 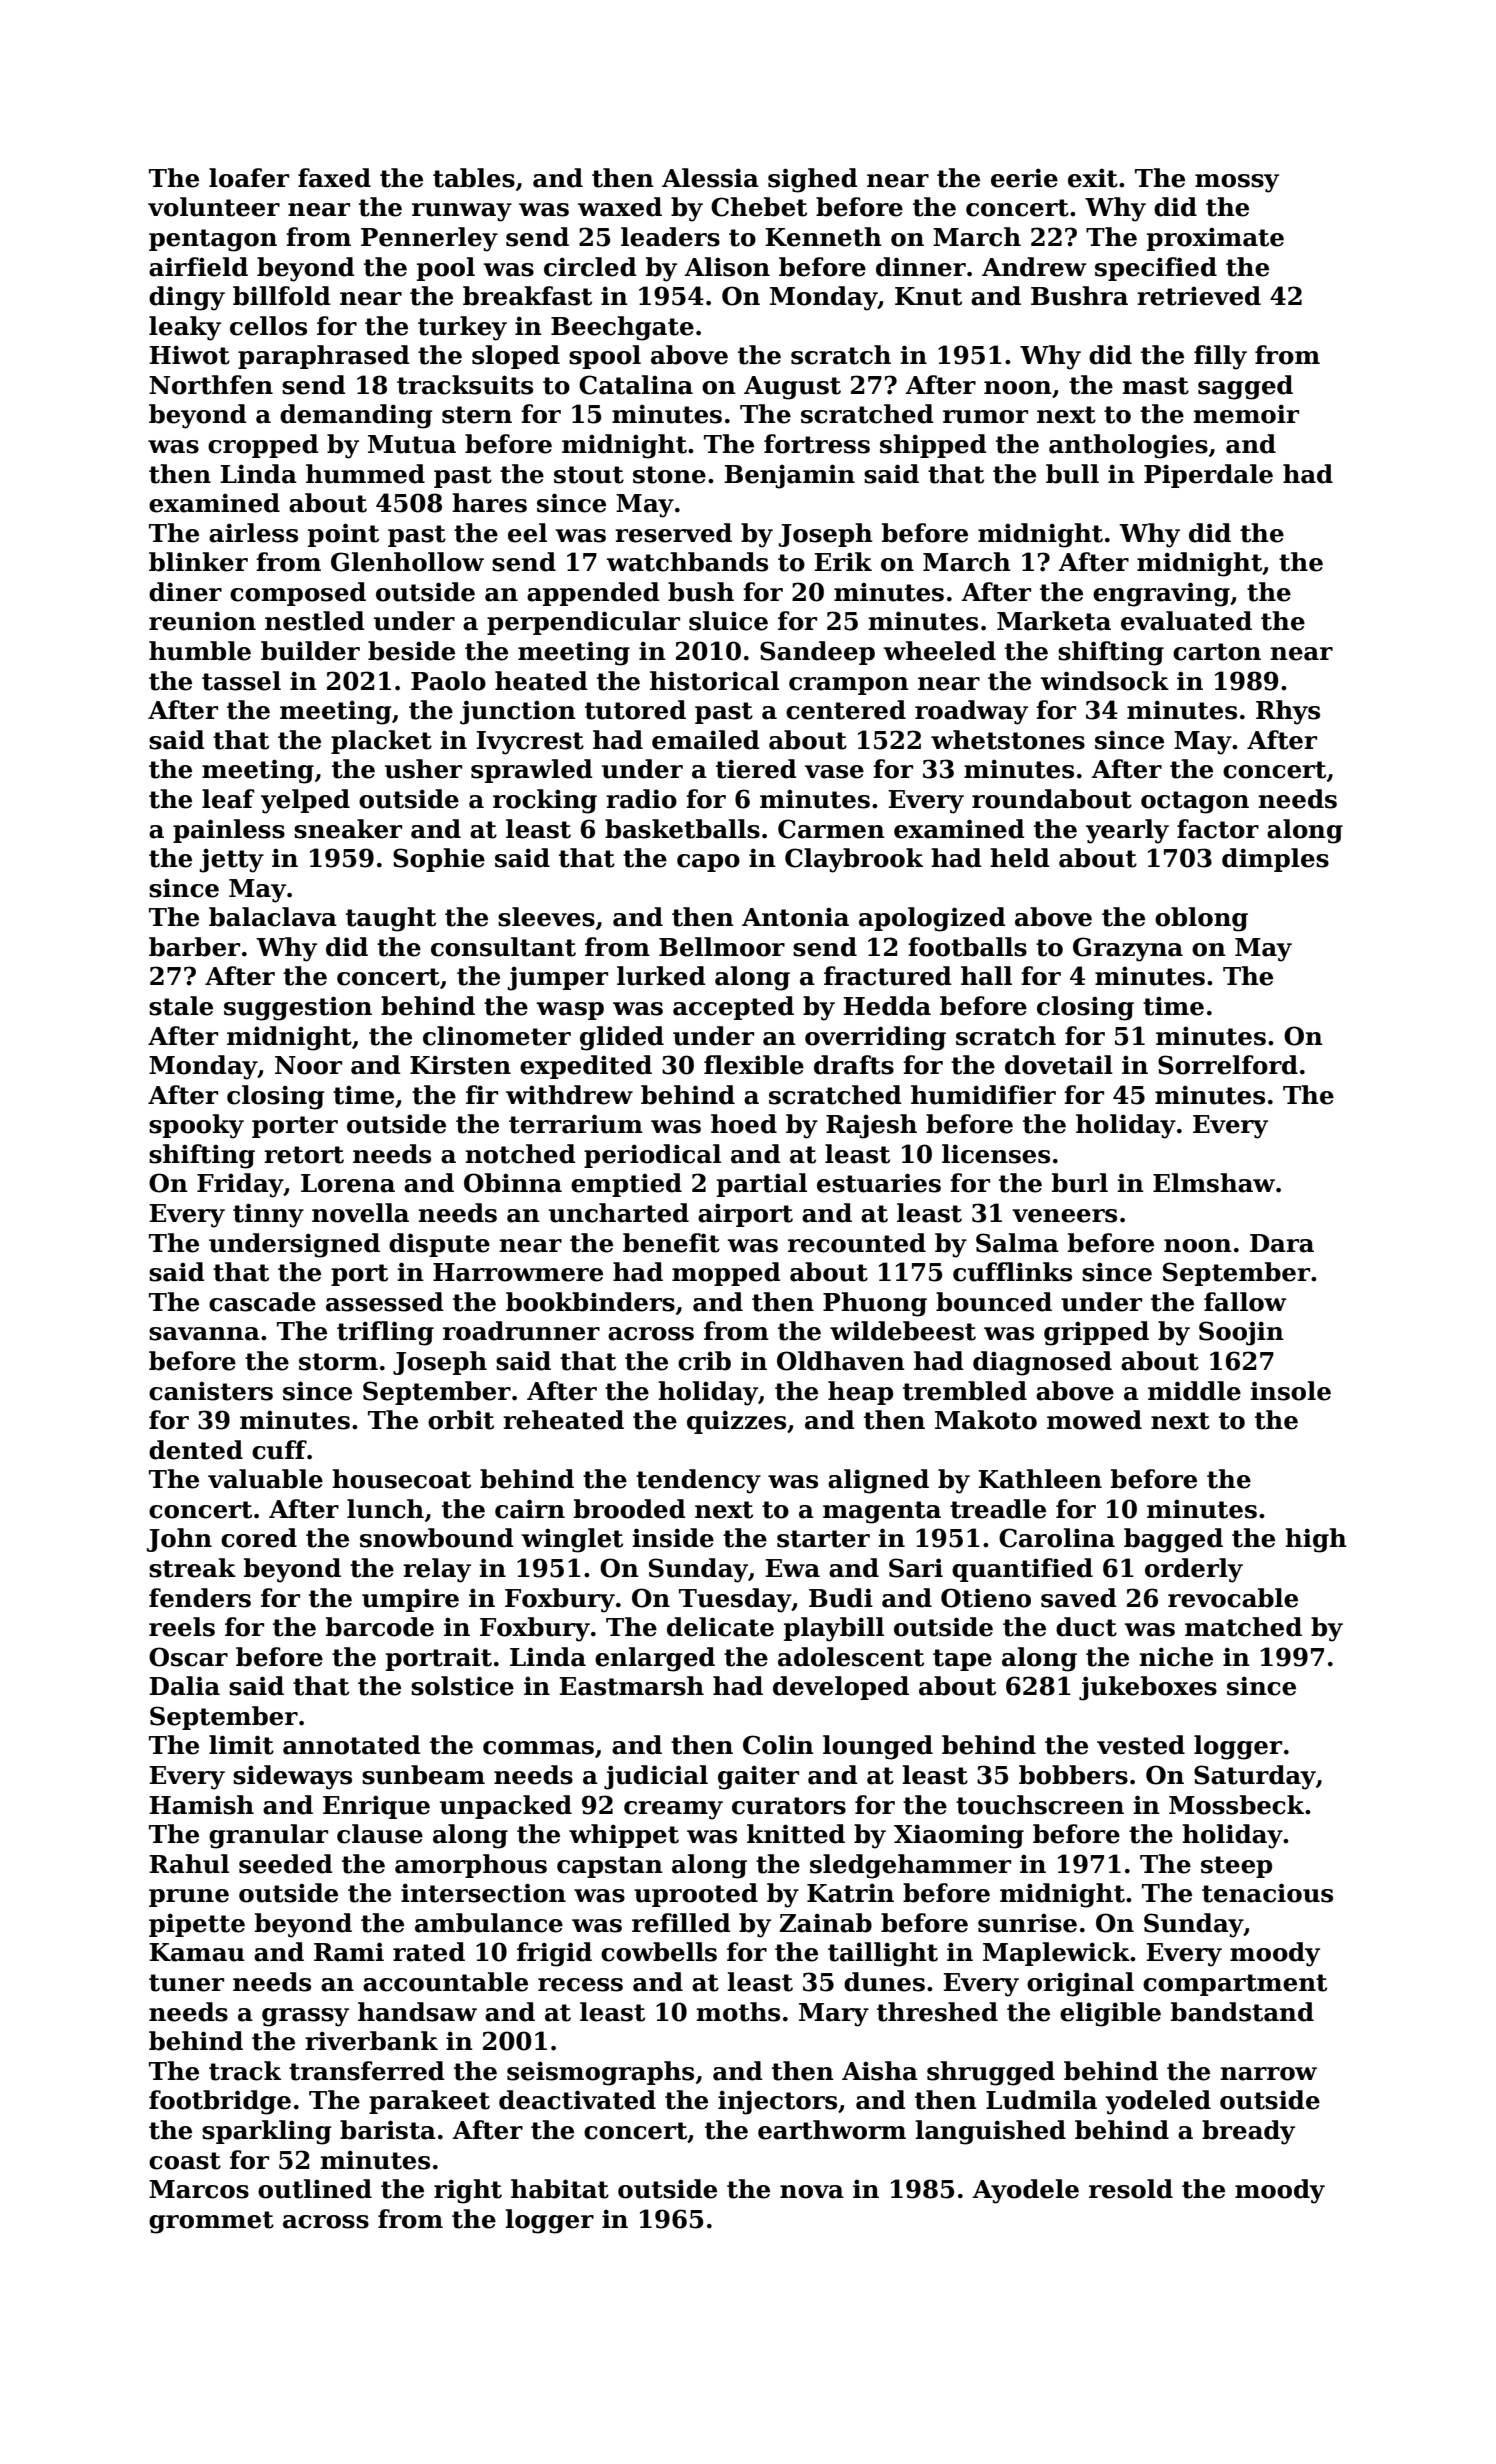 What do you see at coordinates (229, 831) in the screenshot?
I see `painless` at bounding box center [229, 831].
